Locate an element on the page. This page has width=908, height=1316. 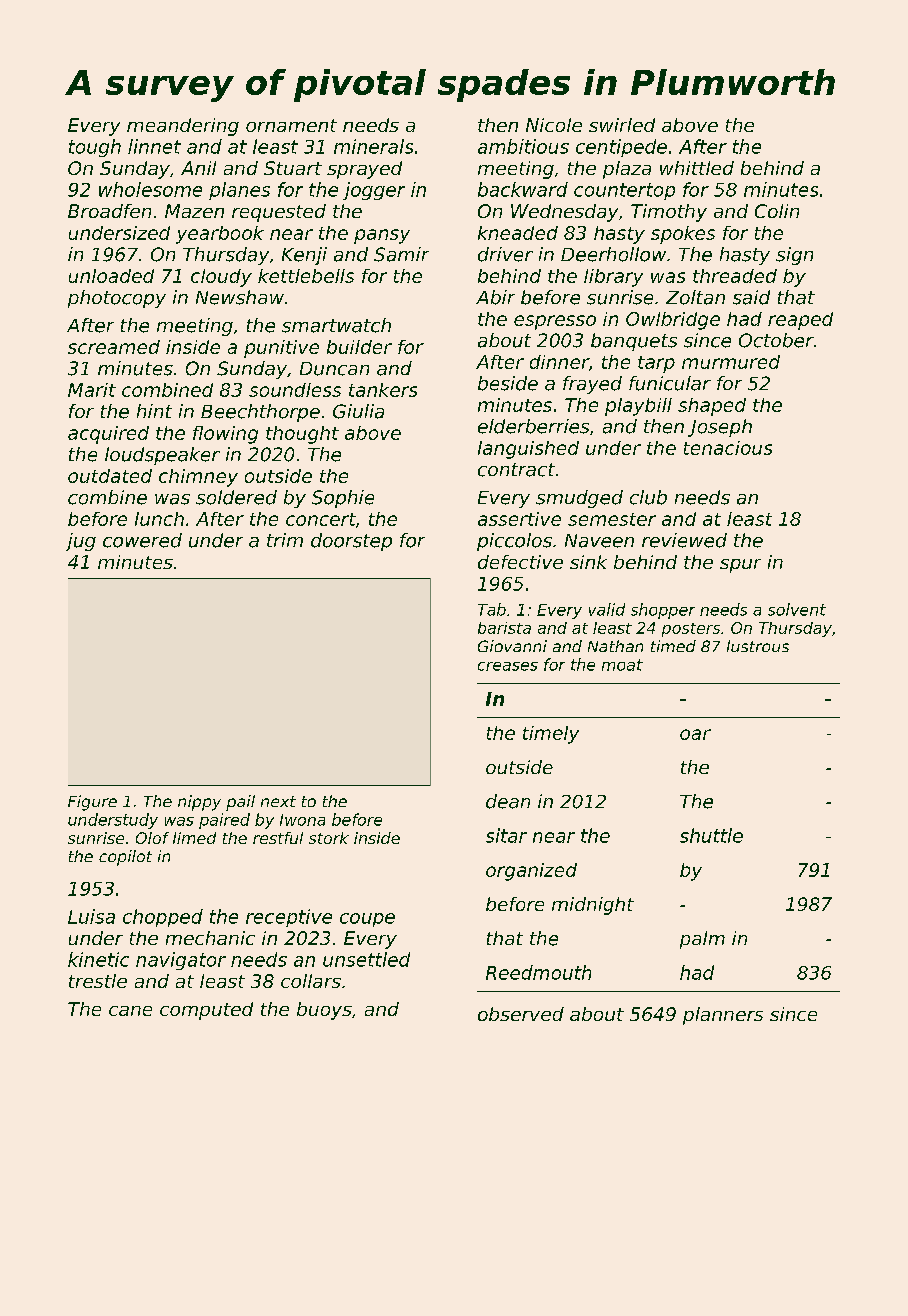
wholesome is located at coordinates (150, 189).
